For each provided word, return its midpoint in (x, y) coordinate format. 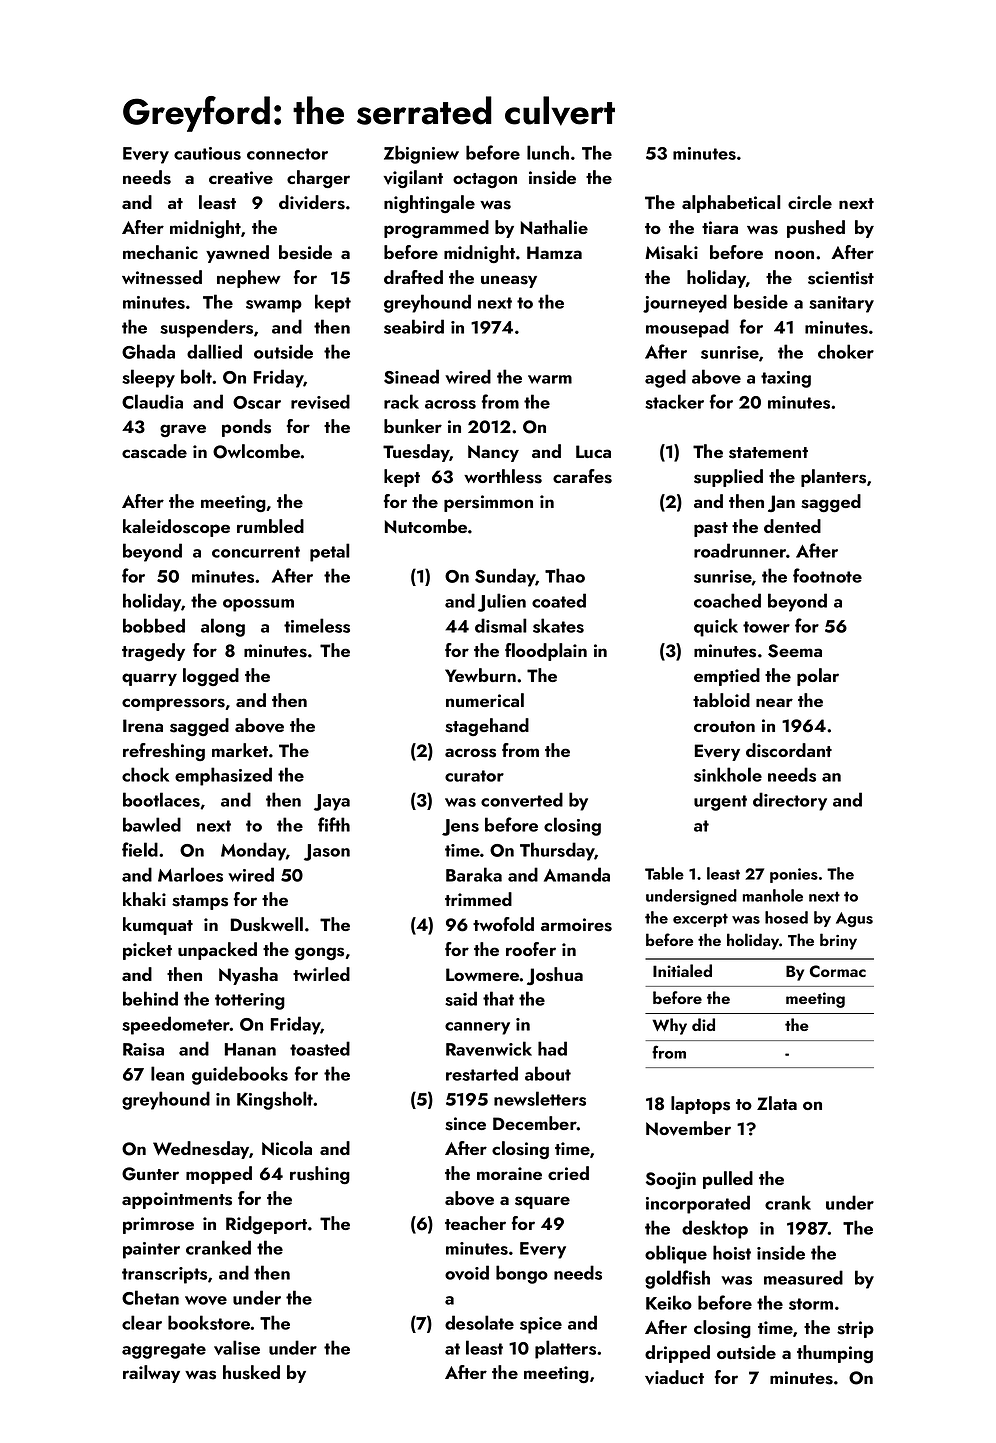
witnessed (162, 277)
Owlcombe (257, 451)
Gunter (150, 1174)
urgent (720, 803)
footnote (827, 575)
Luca (593, 451)
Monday (253, 851)
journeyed (685, 303)
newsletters (540, 1098)
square (542, 1202)
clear (142, 1322)
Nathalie (554, 227)
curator (474, 776)
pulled (728, 1180)
